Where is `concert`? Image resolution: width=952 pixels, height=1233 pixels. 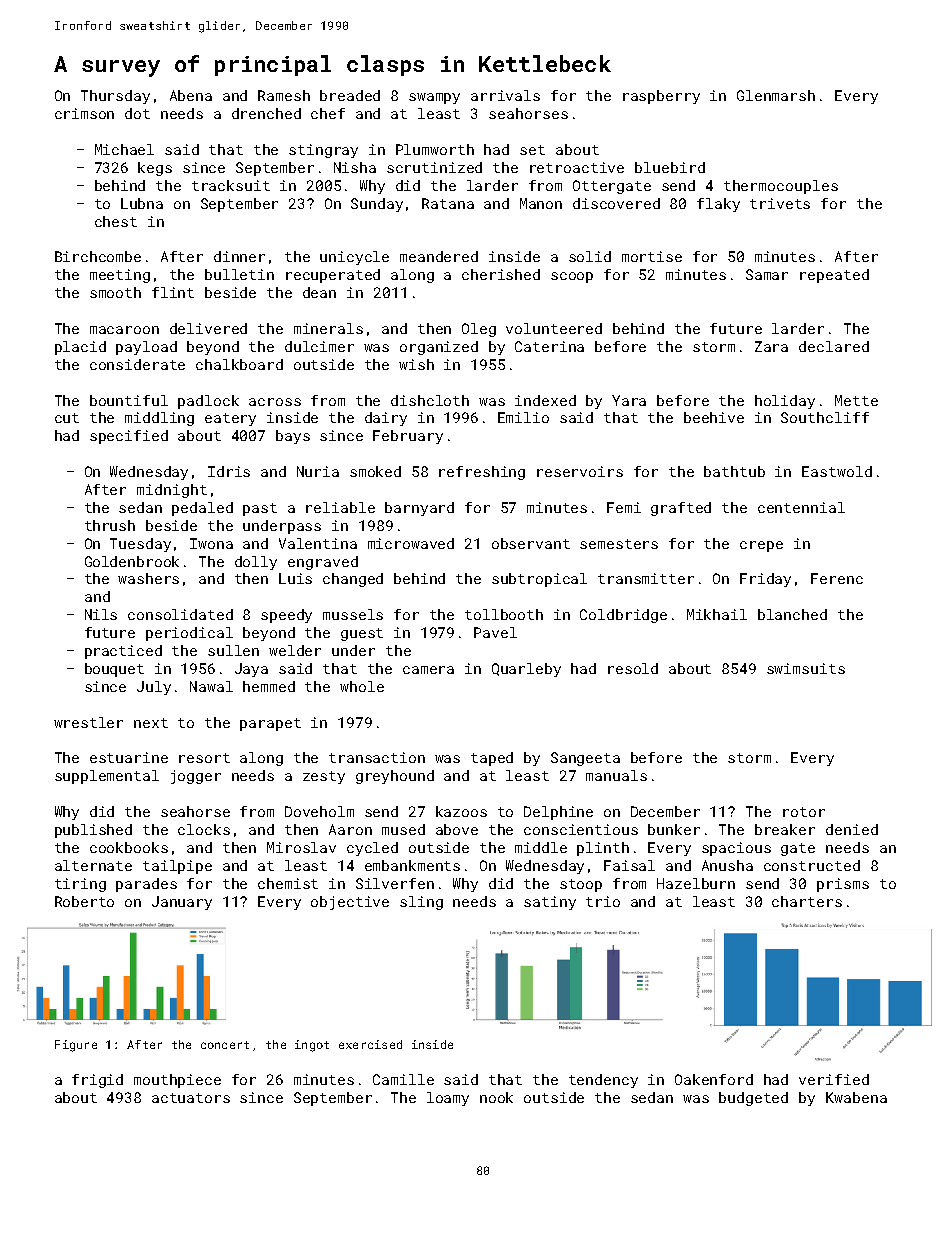
concert is located at coordinates (225, 1045).
